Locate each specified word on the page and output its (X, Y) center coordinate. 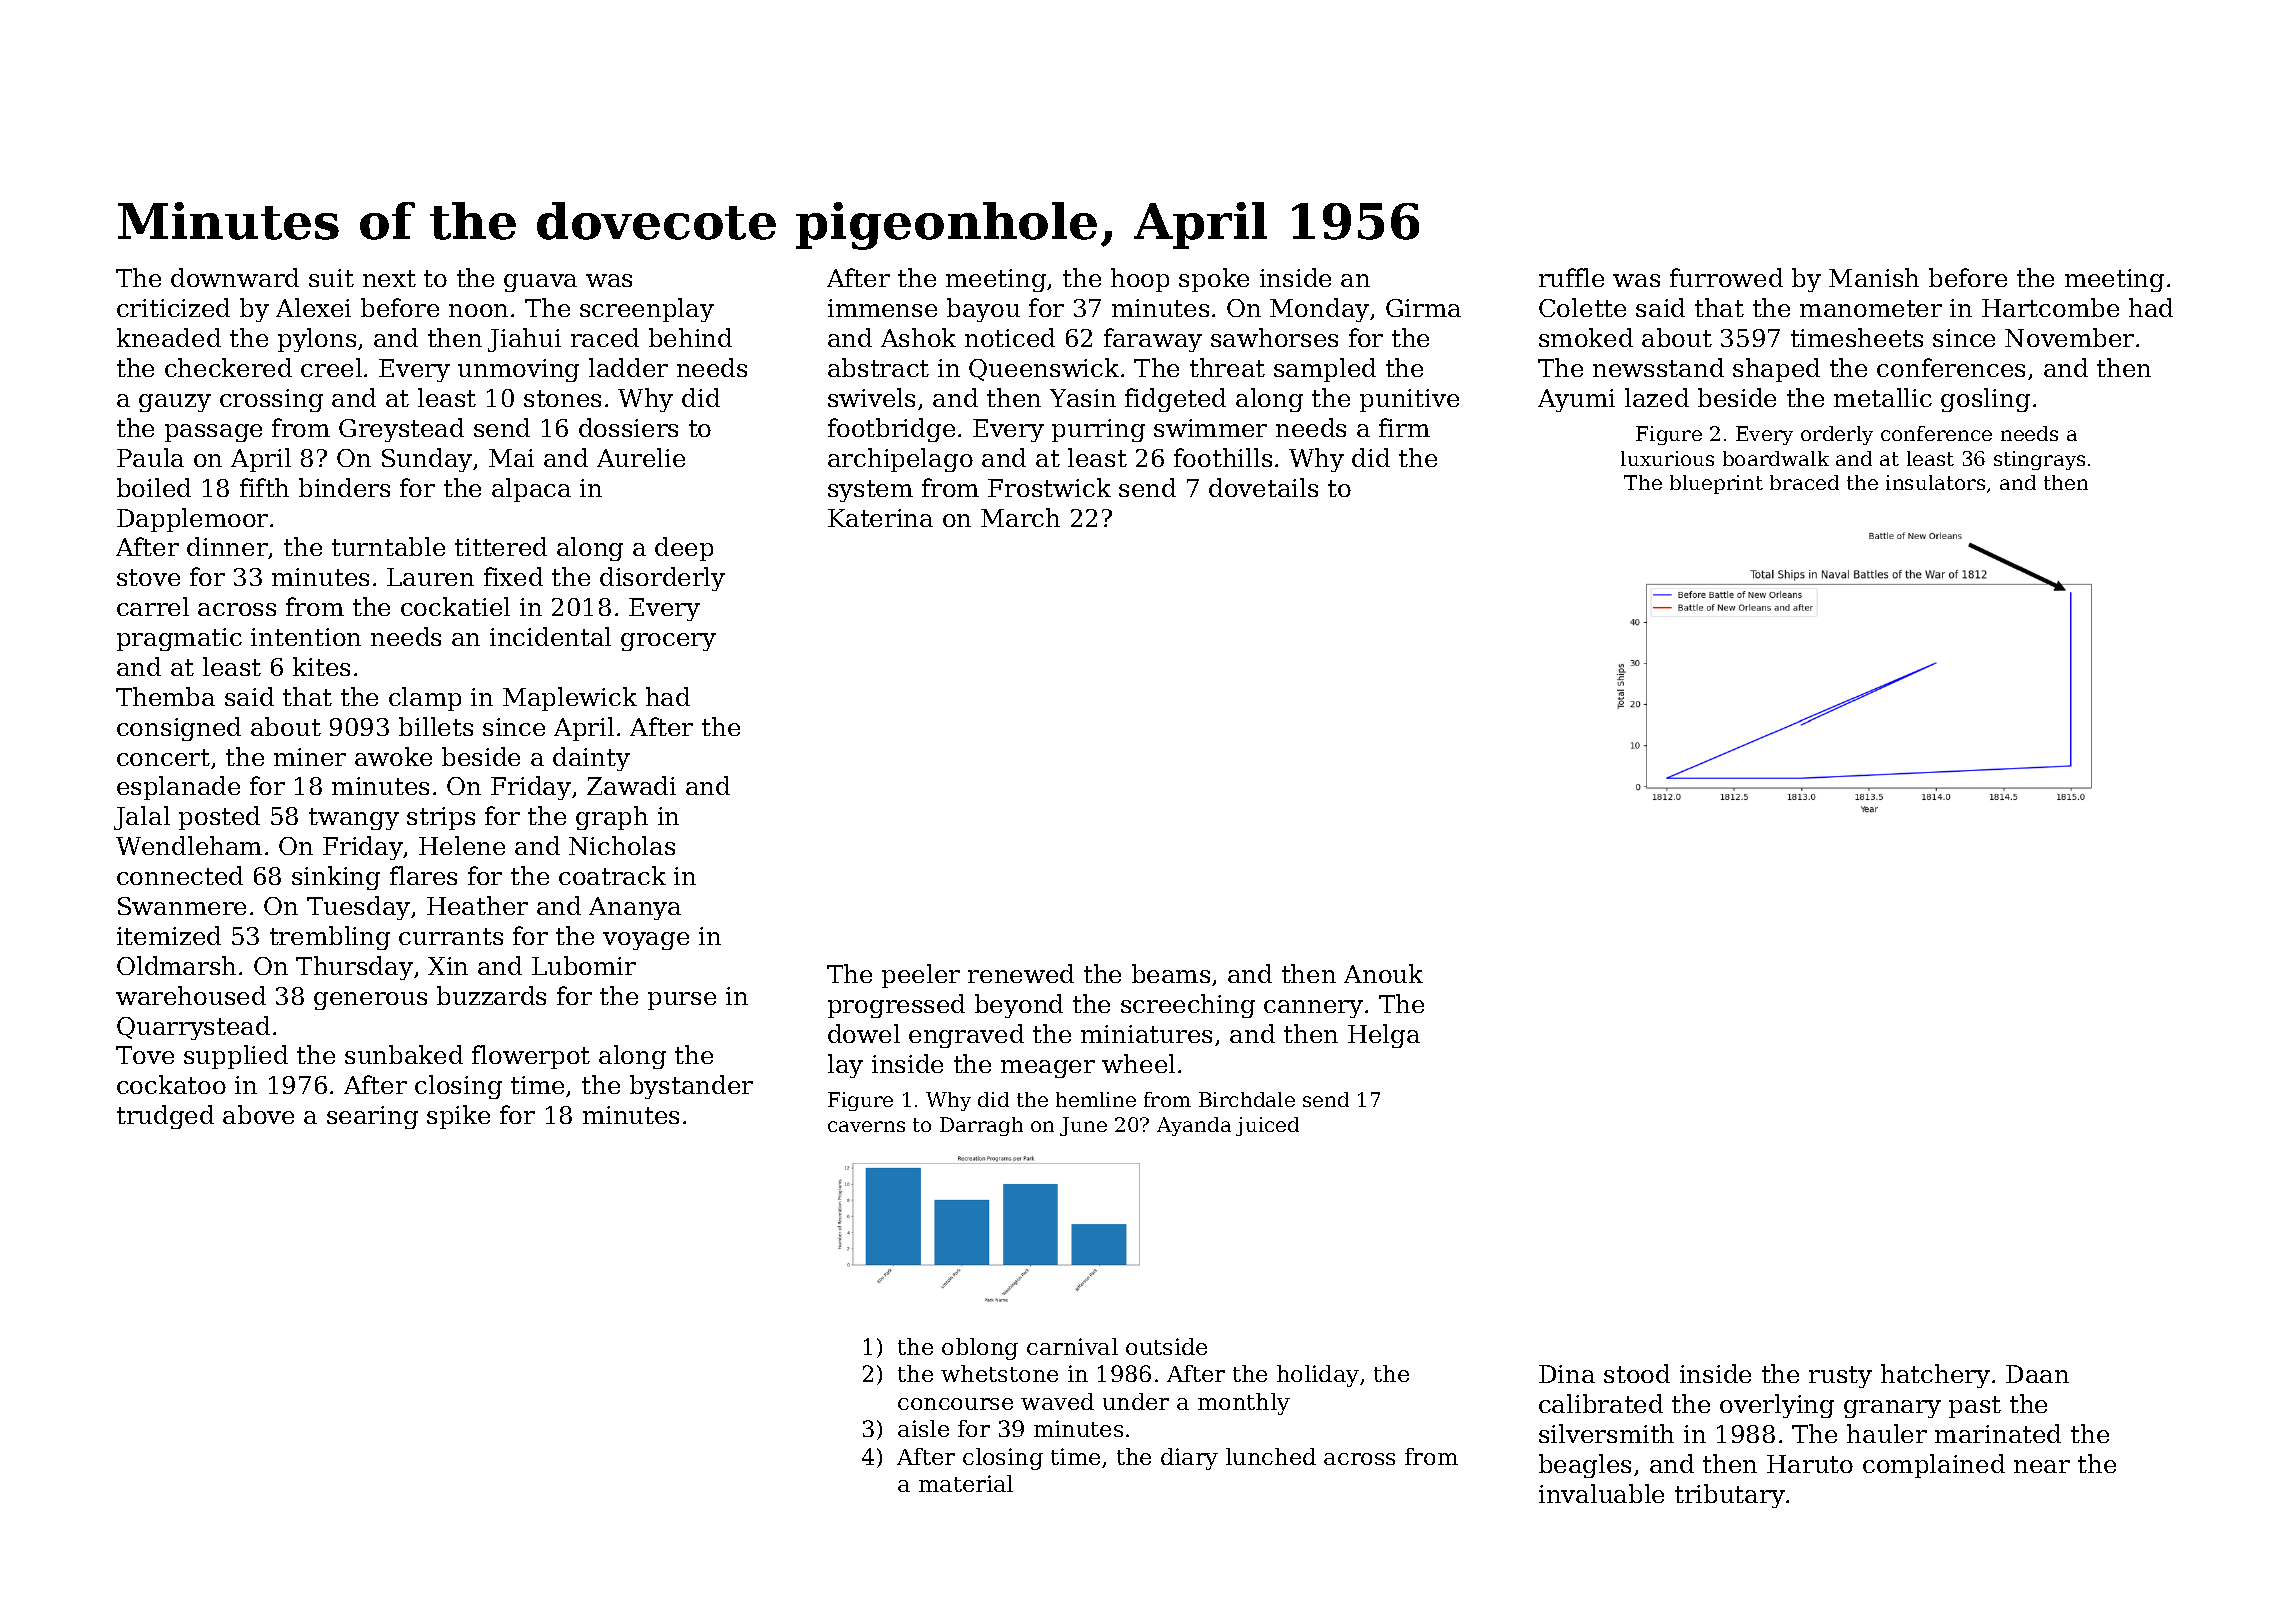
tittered (501, 546)
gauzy (175, 403)
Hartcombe (2050, 307)
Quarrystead (193, 1028)
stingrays (2039, 460)
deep (684, 549)
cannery (1313, 1009)
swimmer (1210, 428)
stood (1637, 1373)
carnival (1072, 1346)
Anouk (1383, 973)
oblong (980, 1349)
